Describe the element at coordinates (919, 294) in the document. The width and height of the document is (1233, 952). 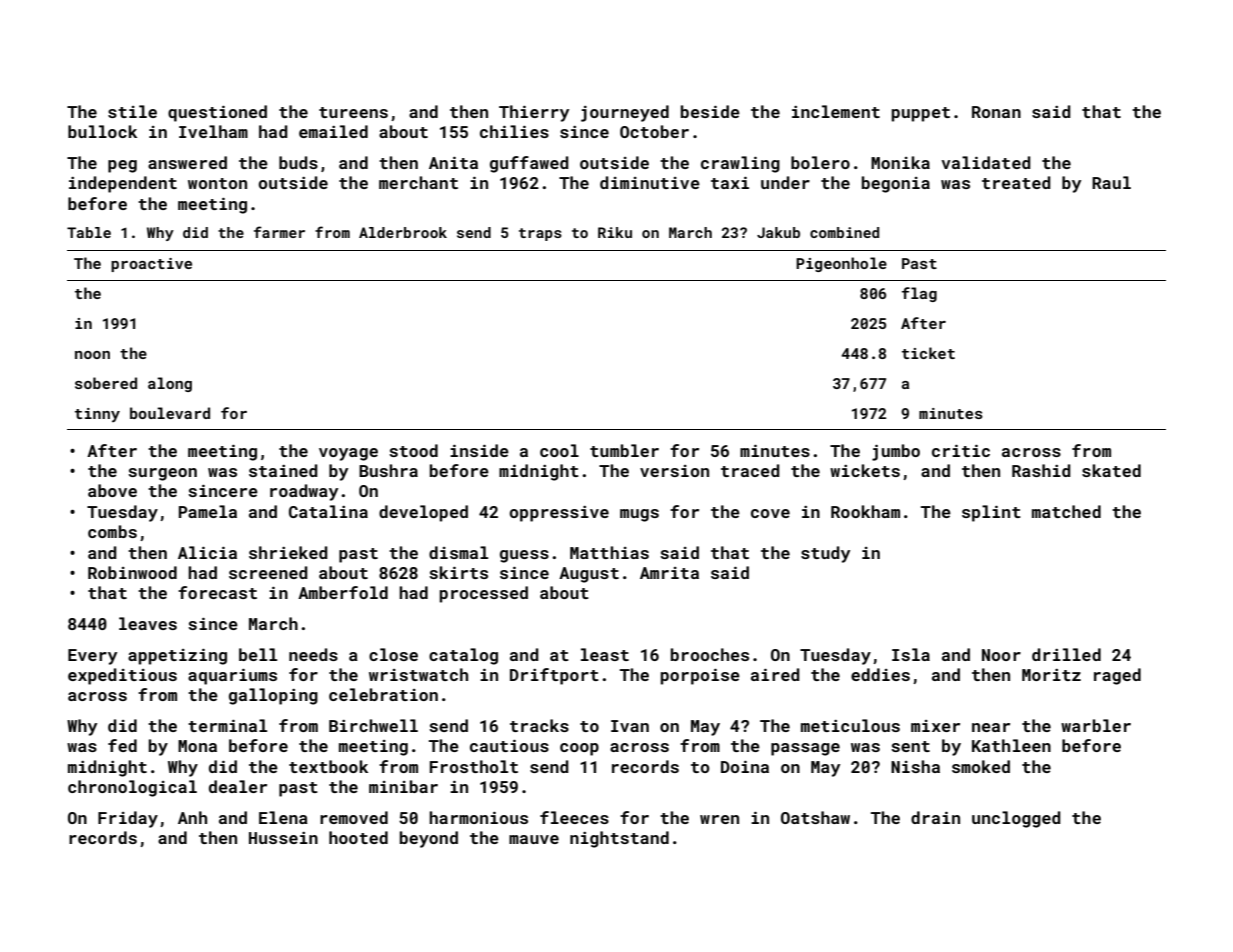
I see `flag` at that location.
